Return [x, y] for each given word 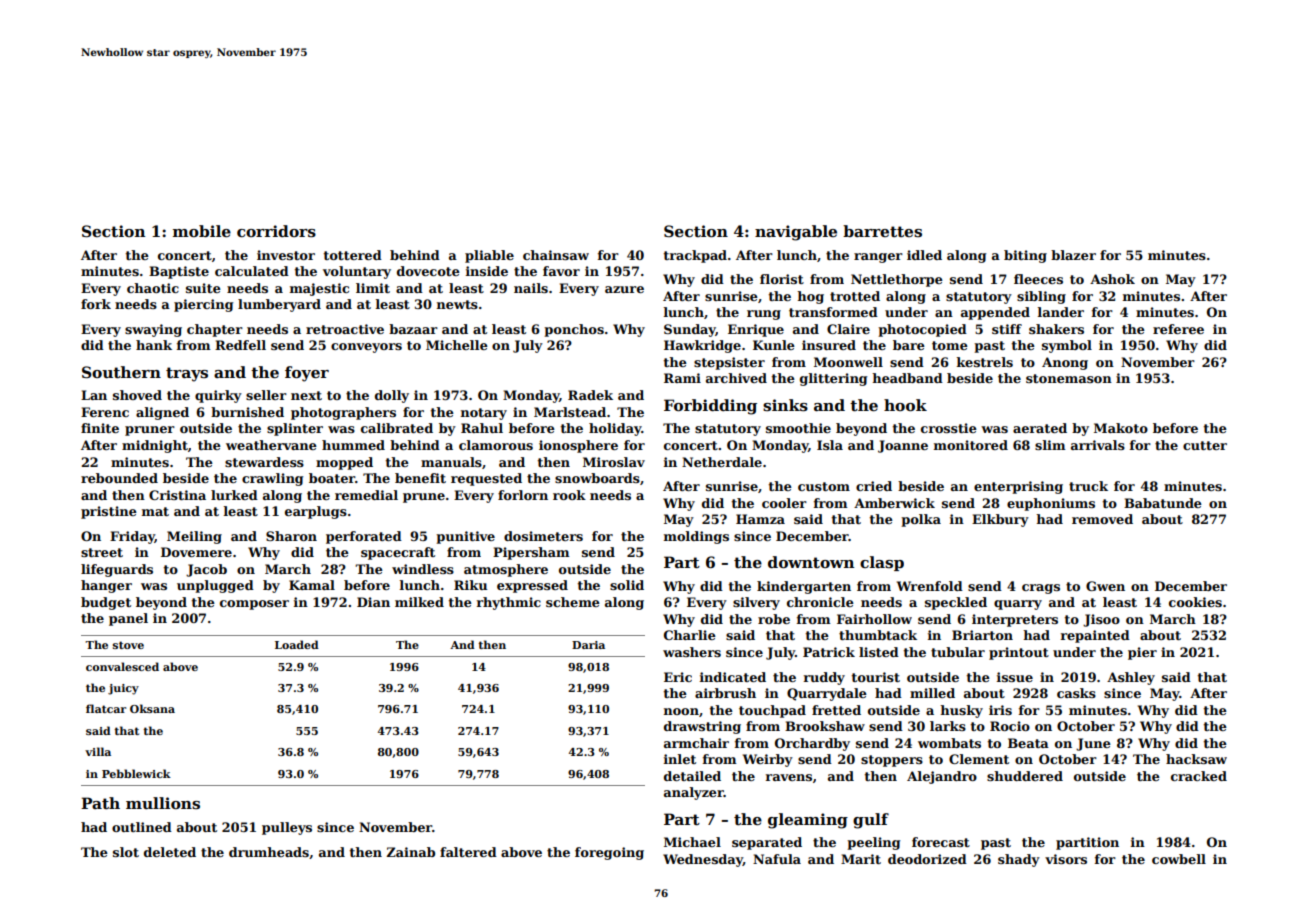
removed [1102, 519]
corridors [276, 231]
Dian [373, 602]
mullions [163, 803]
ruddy [824, 678]
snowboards [597, 478]
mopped [344, 463]
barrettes [882, 231]
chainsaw [556, 255]
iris [1000, 710]
